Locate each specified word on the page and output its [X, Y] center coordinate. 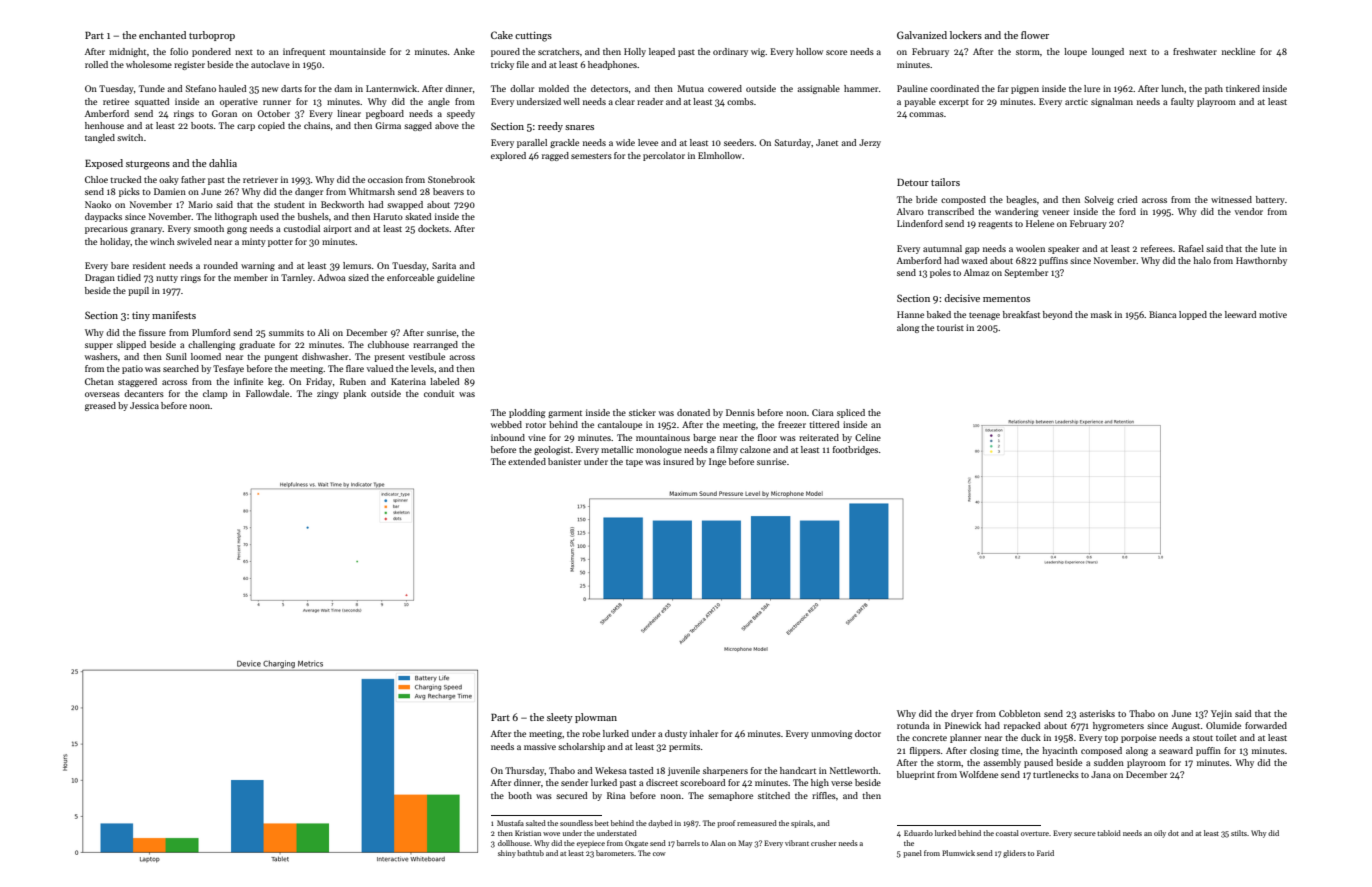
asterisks [1097, 713]
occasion [385, 179]
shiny [507, 854]
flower [1035, 35]
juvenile [684, 771]
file [523, 64]
